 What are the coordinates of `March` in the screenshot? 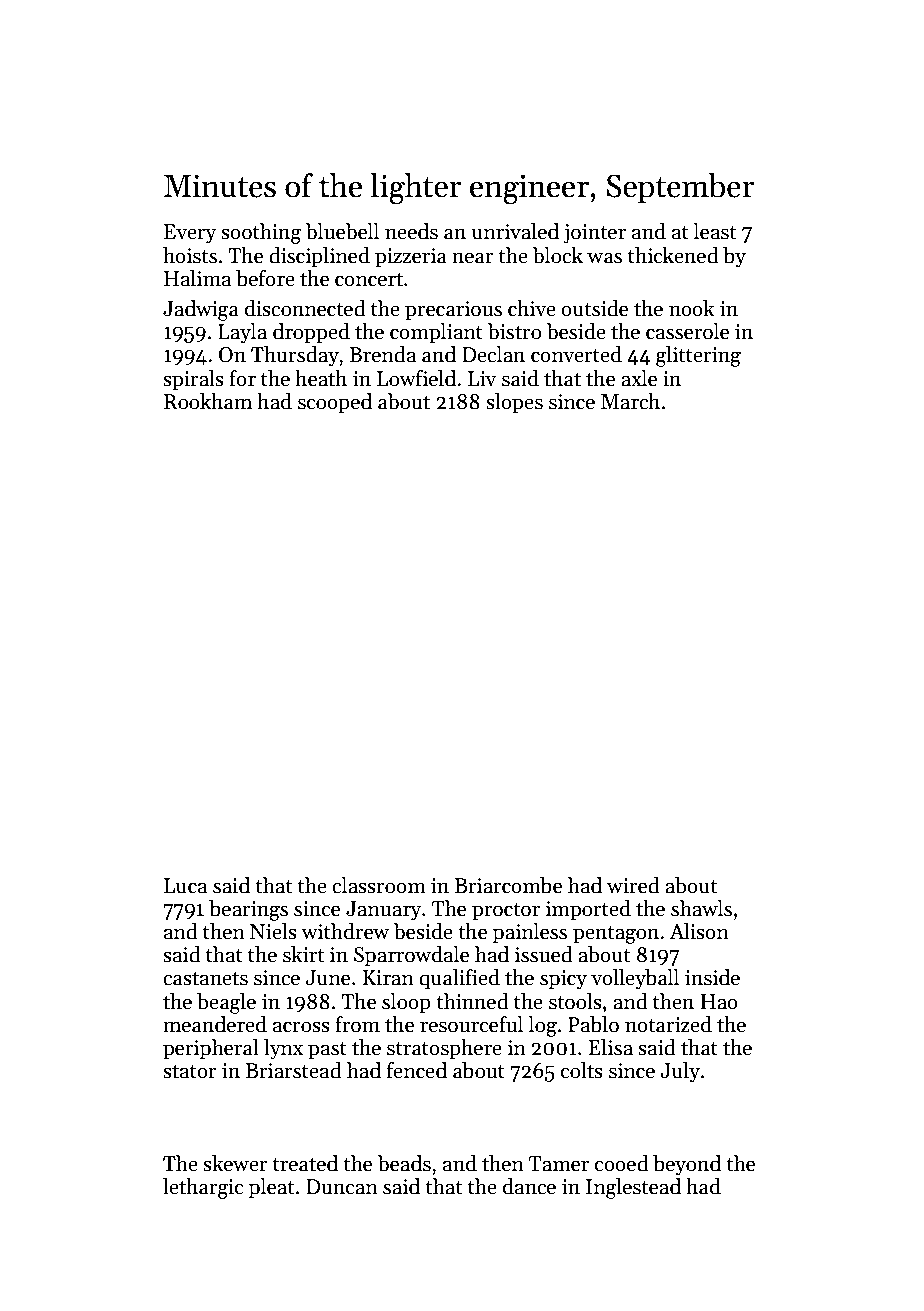 It's located at (630, 401).
